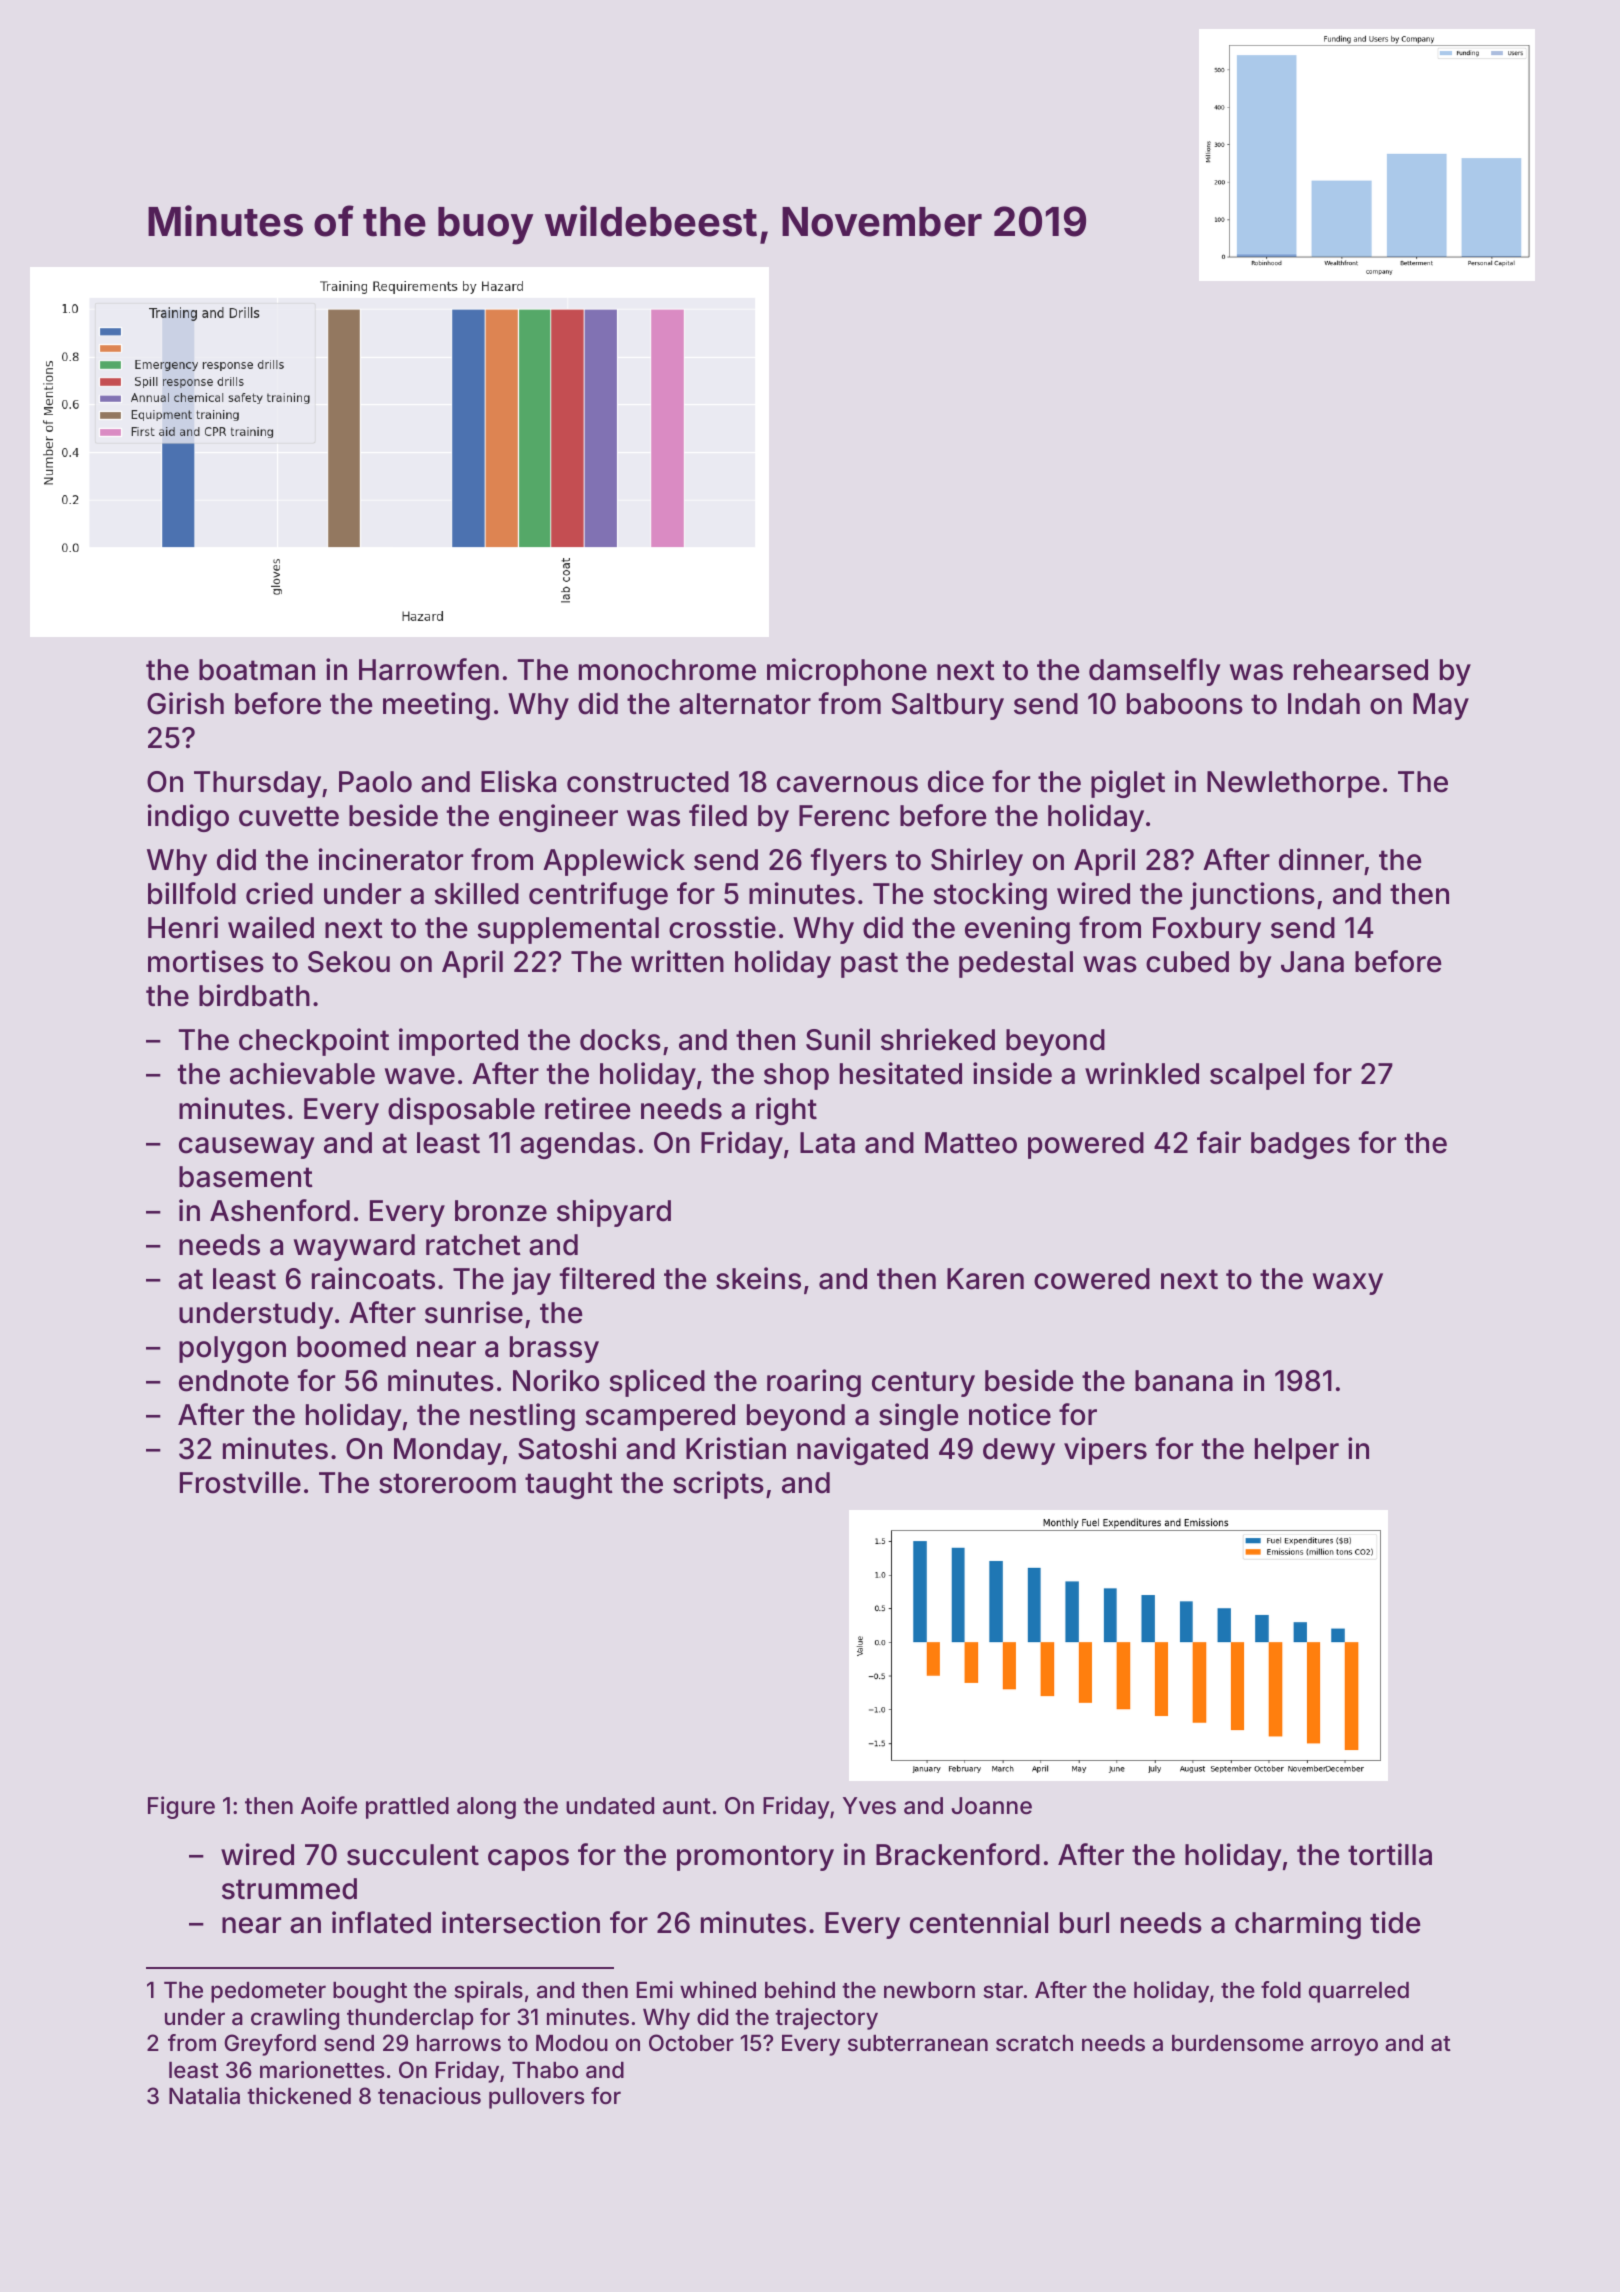 The image size is (1620, 2292). What do you see at coordinates (648, 782) in the image?
I see `constructed` at bounding box center [648, 782].
